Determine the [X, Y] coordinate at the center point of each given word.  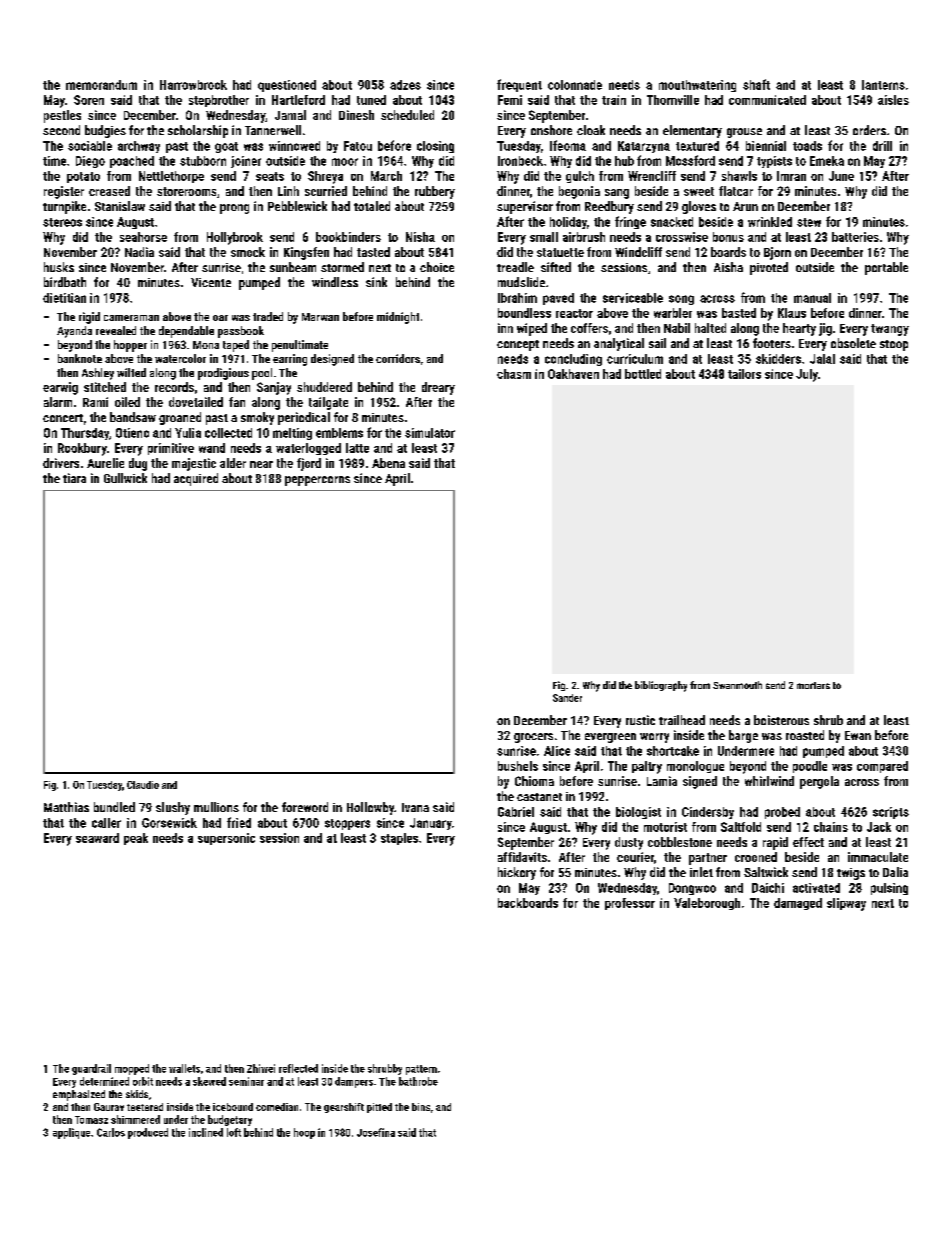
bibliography [661, 686]
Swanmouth [737, 685]
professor [630, 904]
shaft [756, 84]
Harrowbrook [193, 85]
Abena [388, 463]
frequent [519, 85]
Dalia [895, 872]
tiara [74, 478]
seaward [97, 838]
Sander [567, 698]
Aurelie [105, 463]
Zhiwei [261, 1068]
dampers [354, 1082]
